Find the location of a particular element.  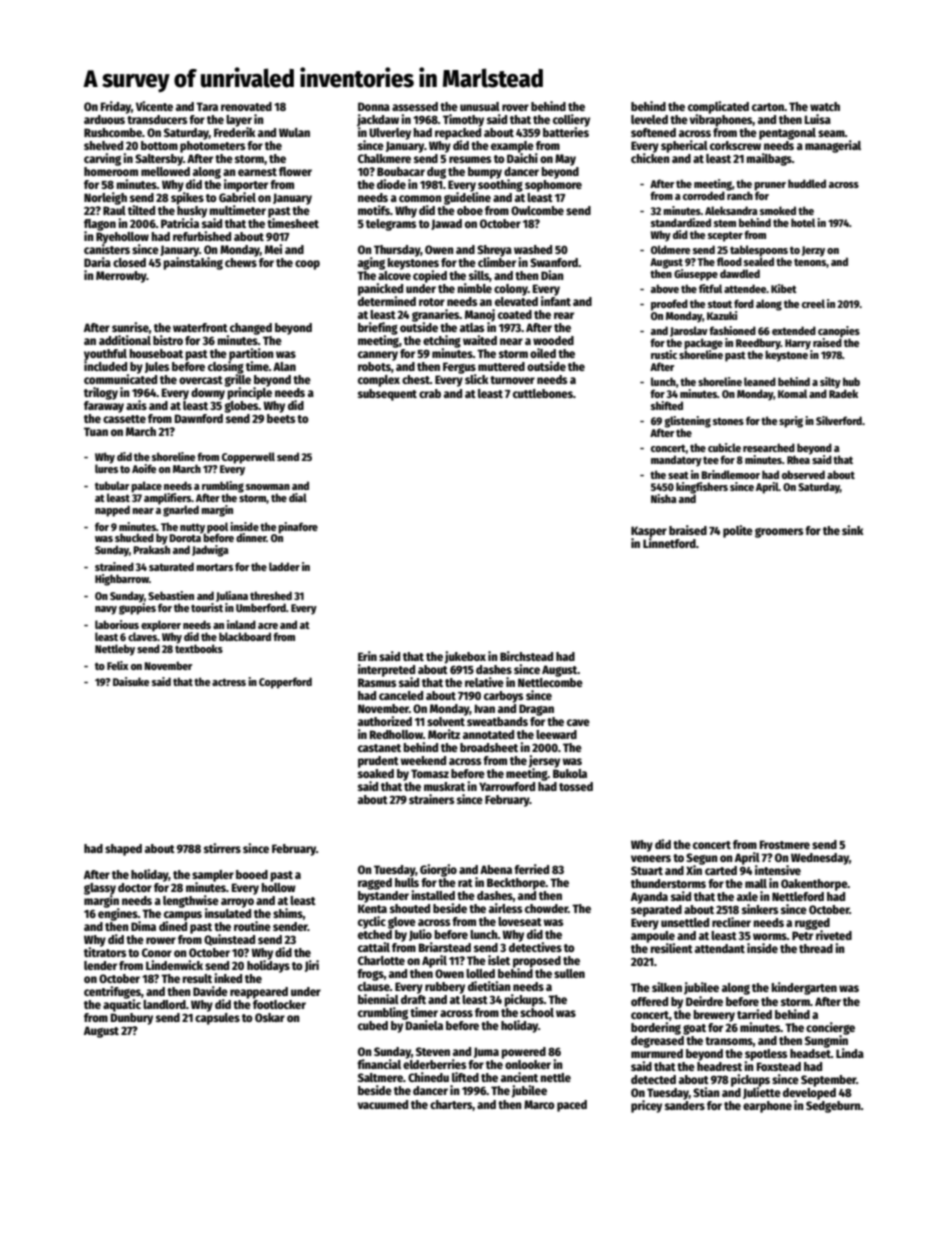

Vicente is located at coordinates (154, 106).
